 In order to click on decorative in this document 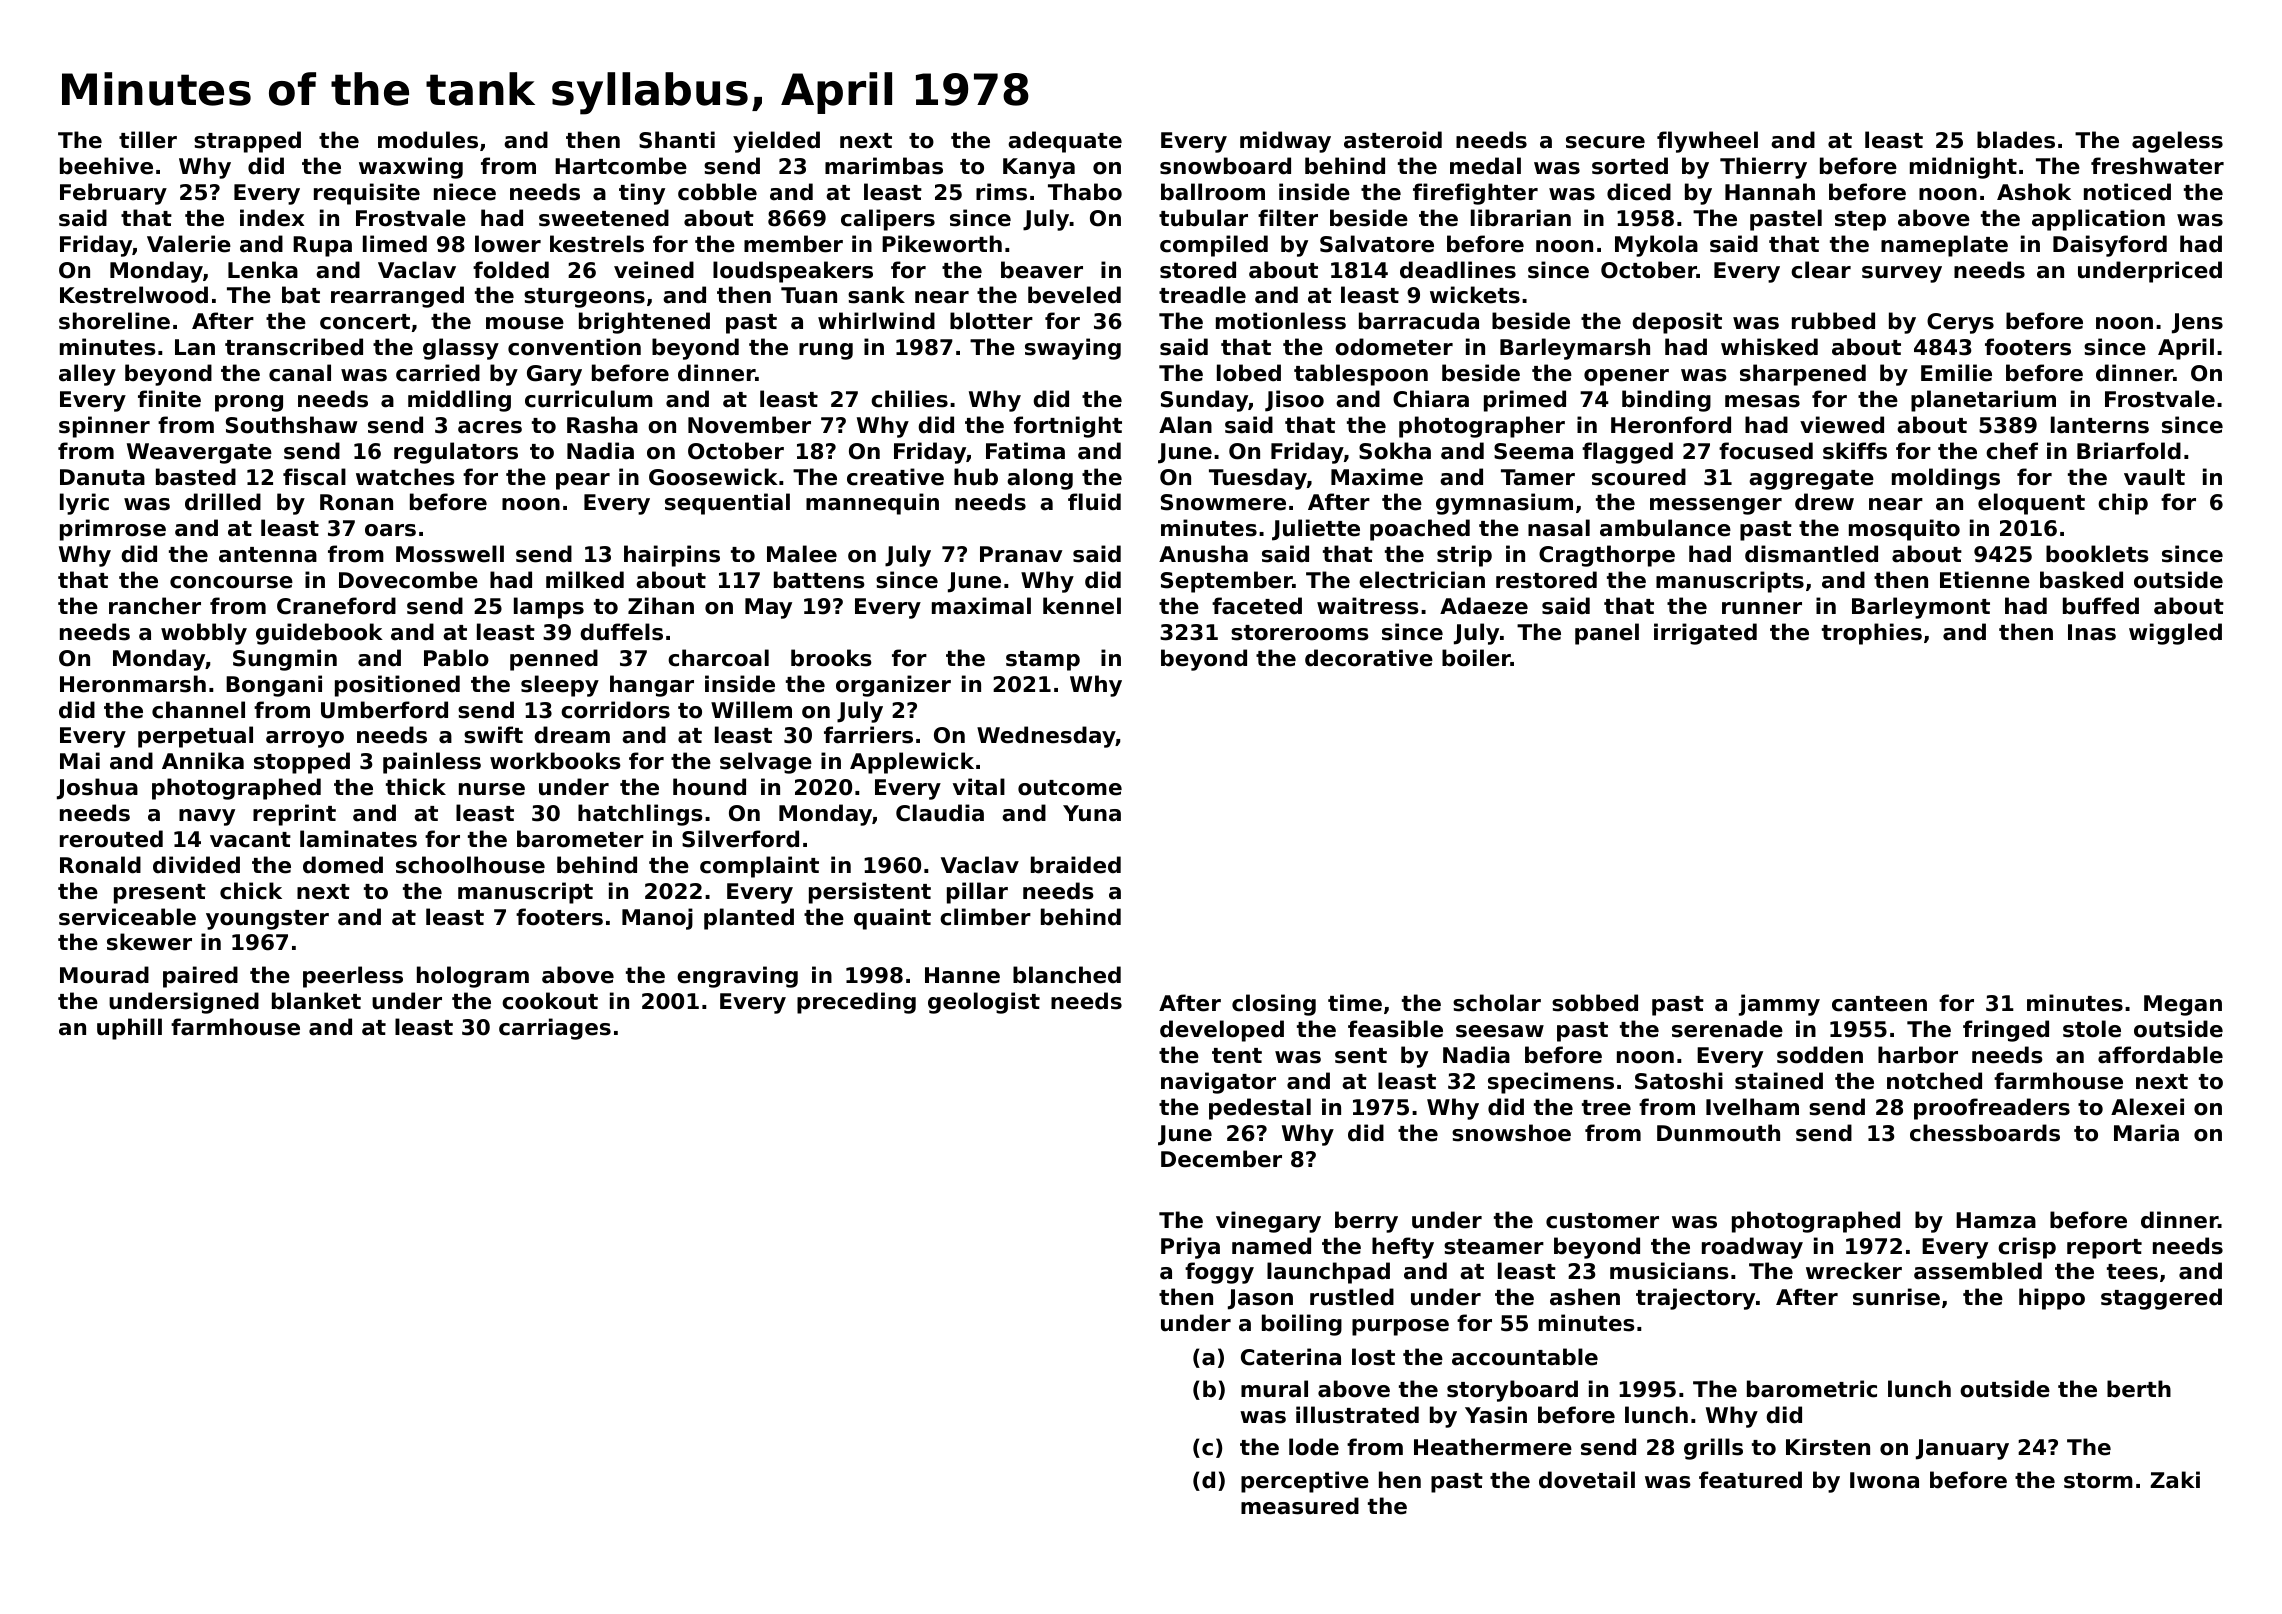, I will do `click(1369, 658)`.
